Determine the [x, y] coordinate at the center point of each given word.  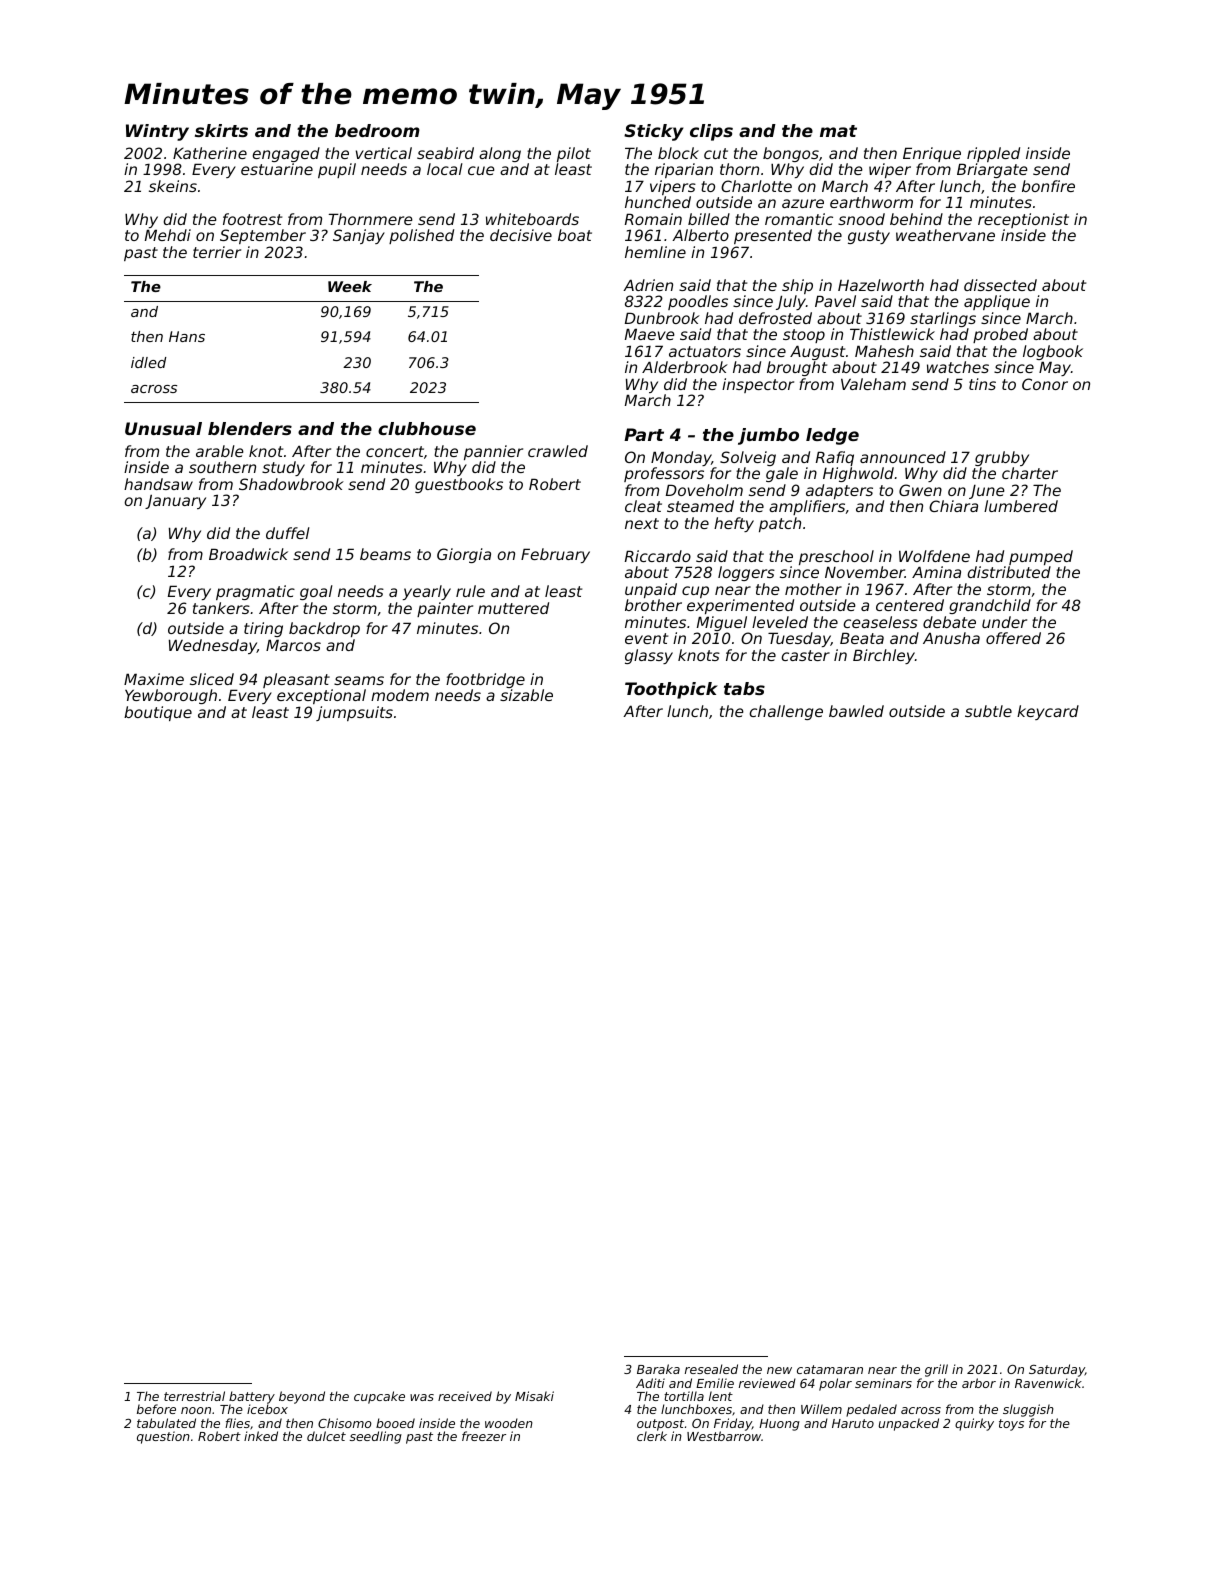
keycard [1048, 712]
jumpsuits [354, 713]
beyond [302, 1397]
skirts [221, 130]
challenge [786, 712]
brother [653, 605]
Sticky [654, 132]
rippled [993, 154]
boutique [158, 713]
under [1004, 622]
